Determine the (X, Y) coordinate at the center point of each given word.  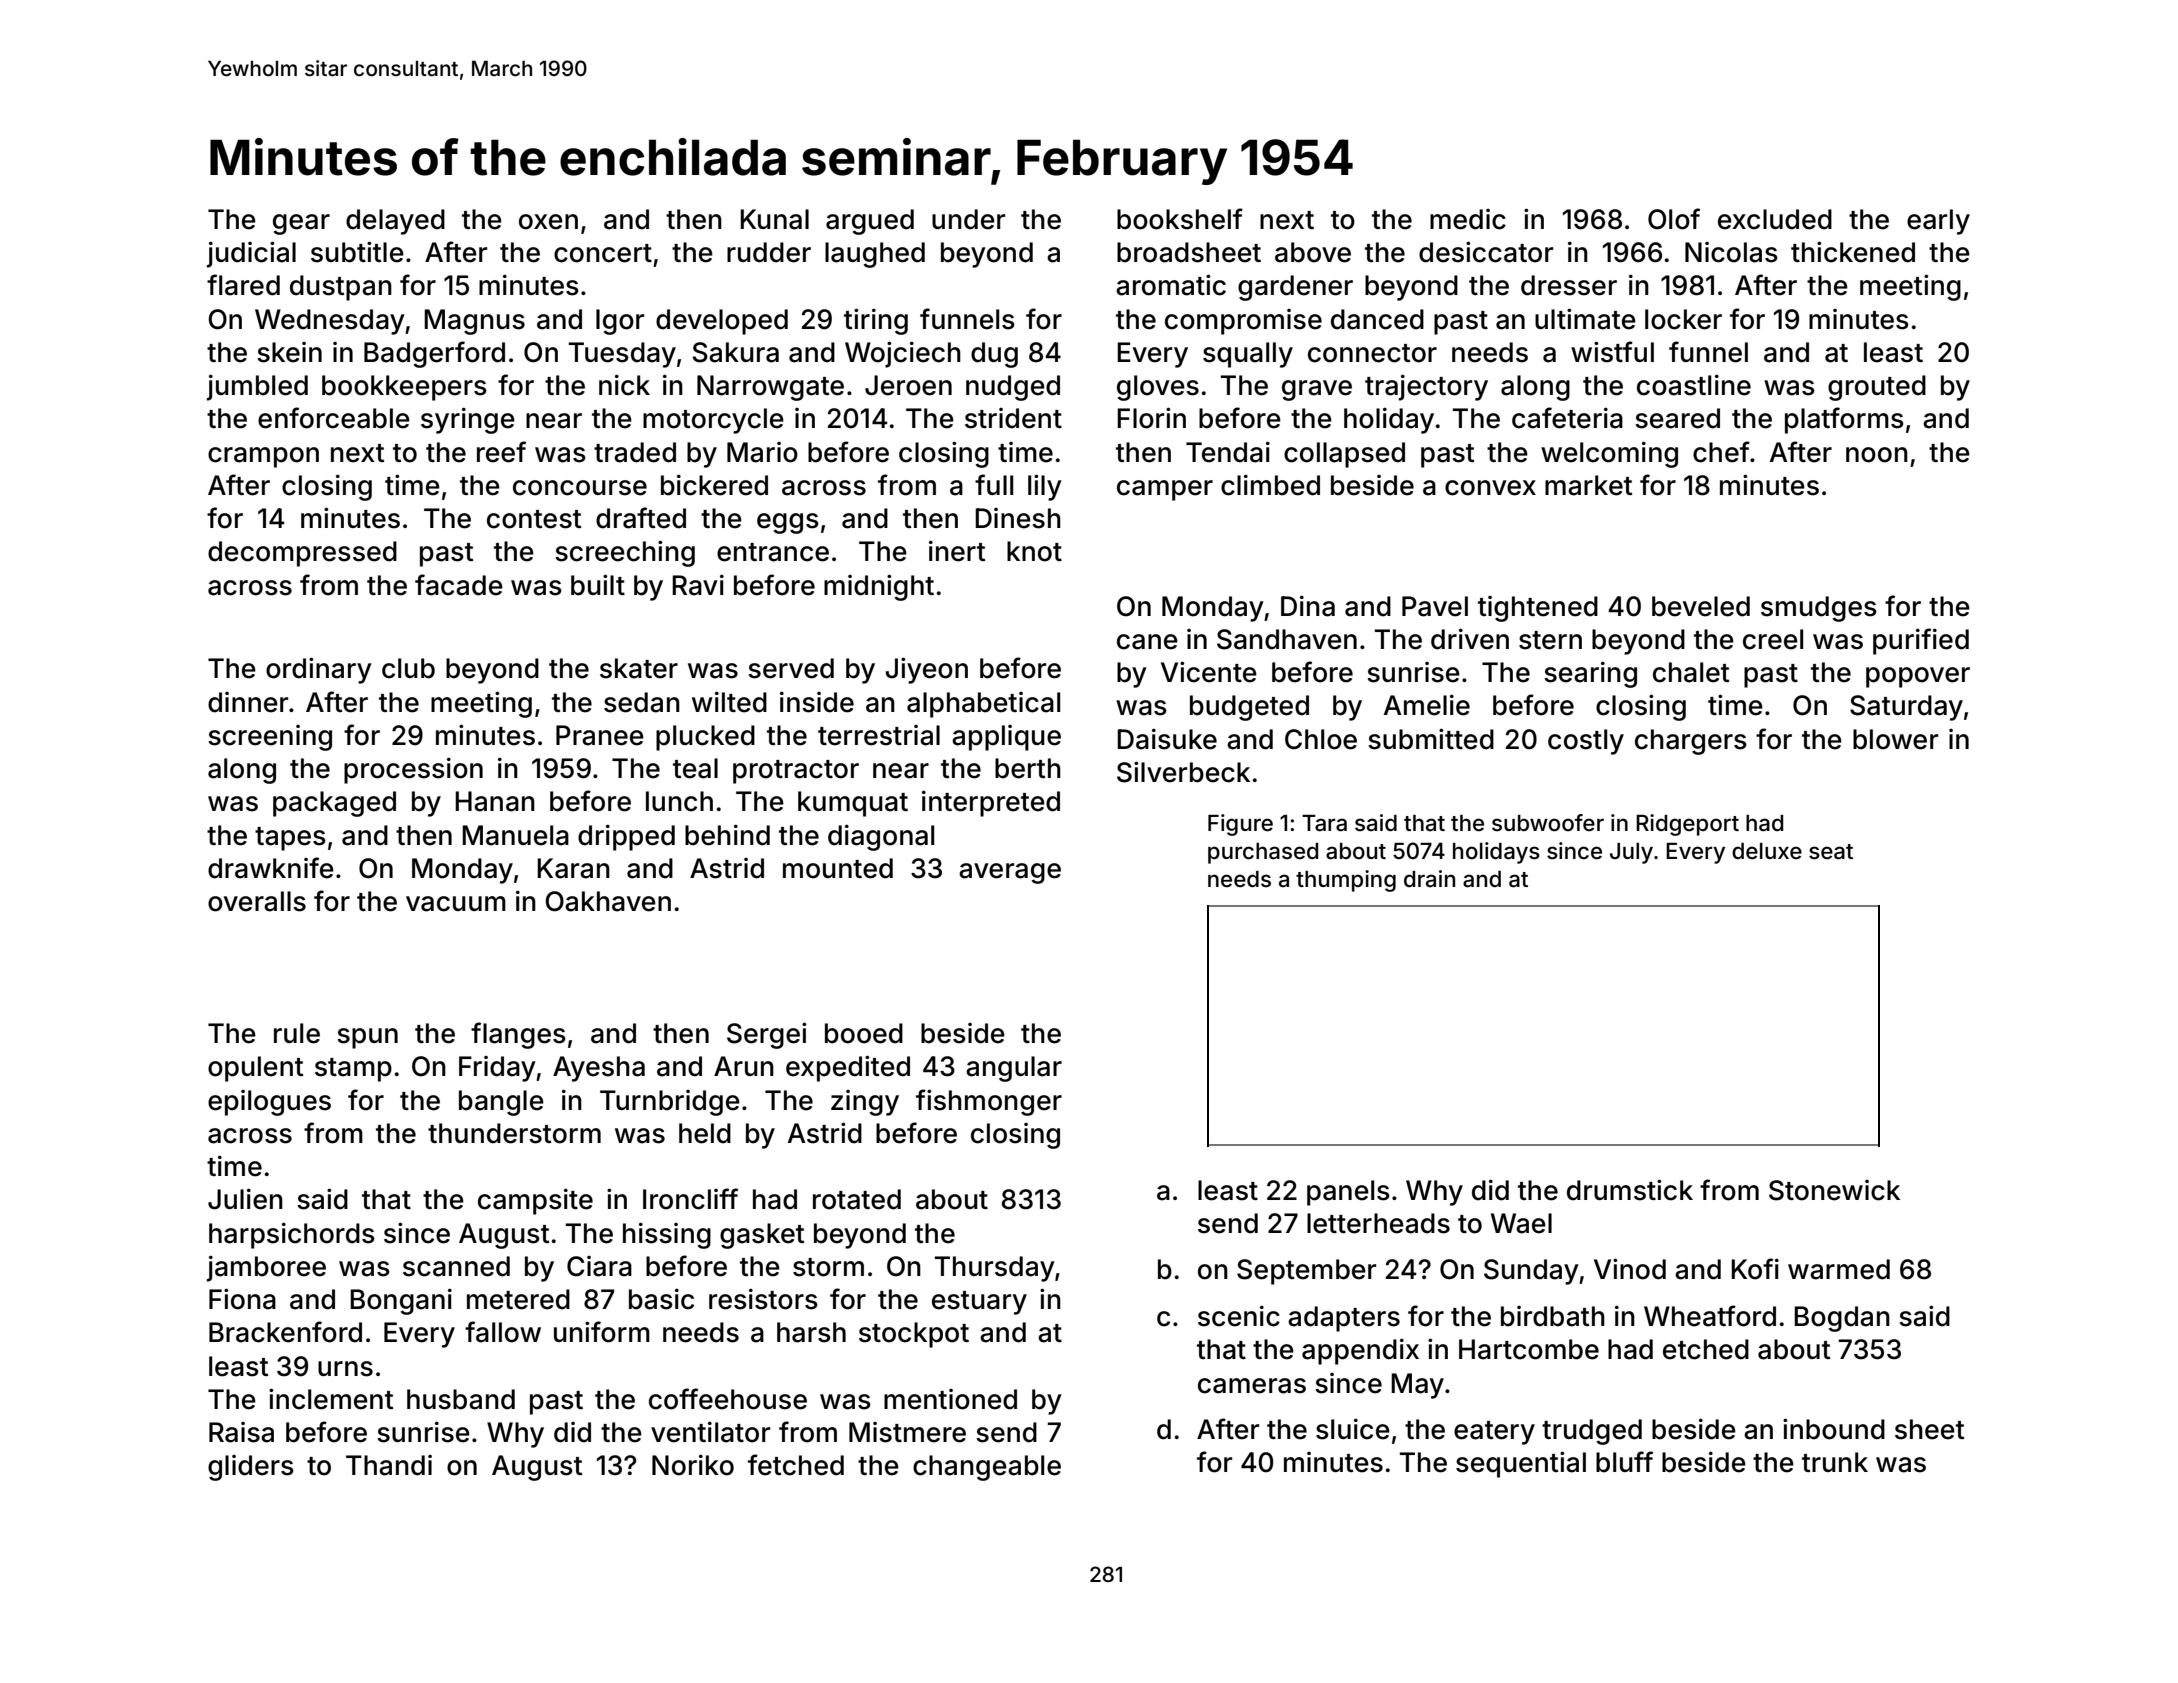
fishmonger (989, 1102)
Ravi (698, 585)
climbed (1270, 485)
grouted (1877, 388)
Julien (245, 1199)
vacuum (456, 904)
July (1631, 853)
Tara (1324, 823)
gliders (251, 1468)
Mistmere (907, 1432)
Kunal (774, 219)
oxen (548, 222)
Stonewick (1834, 1190)
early (1938, 222)
